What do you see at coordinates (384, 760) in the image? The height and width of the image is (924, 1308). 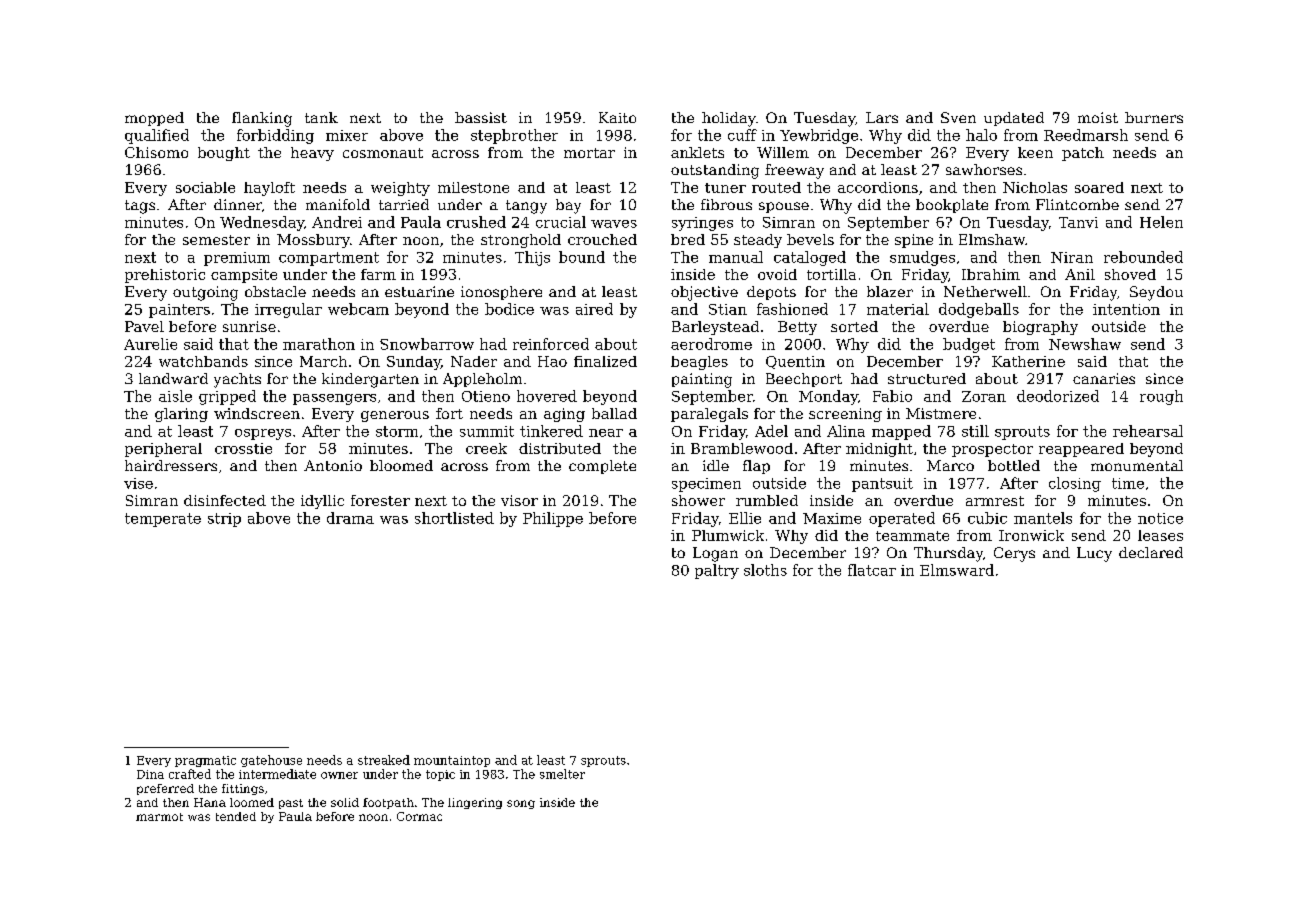 I see `streaked` at bounding box center [384, 760].
